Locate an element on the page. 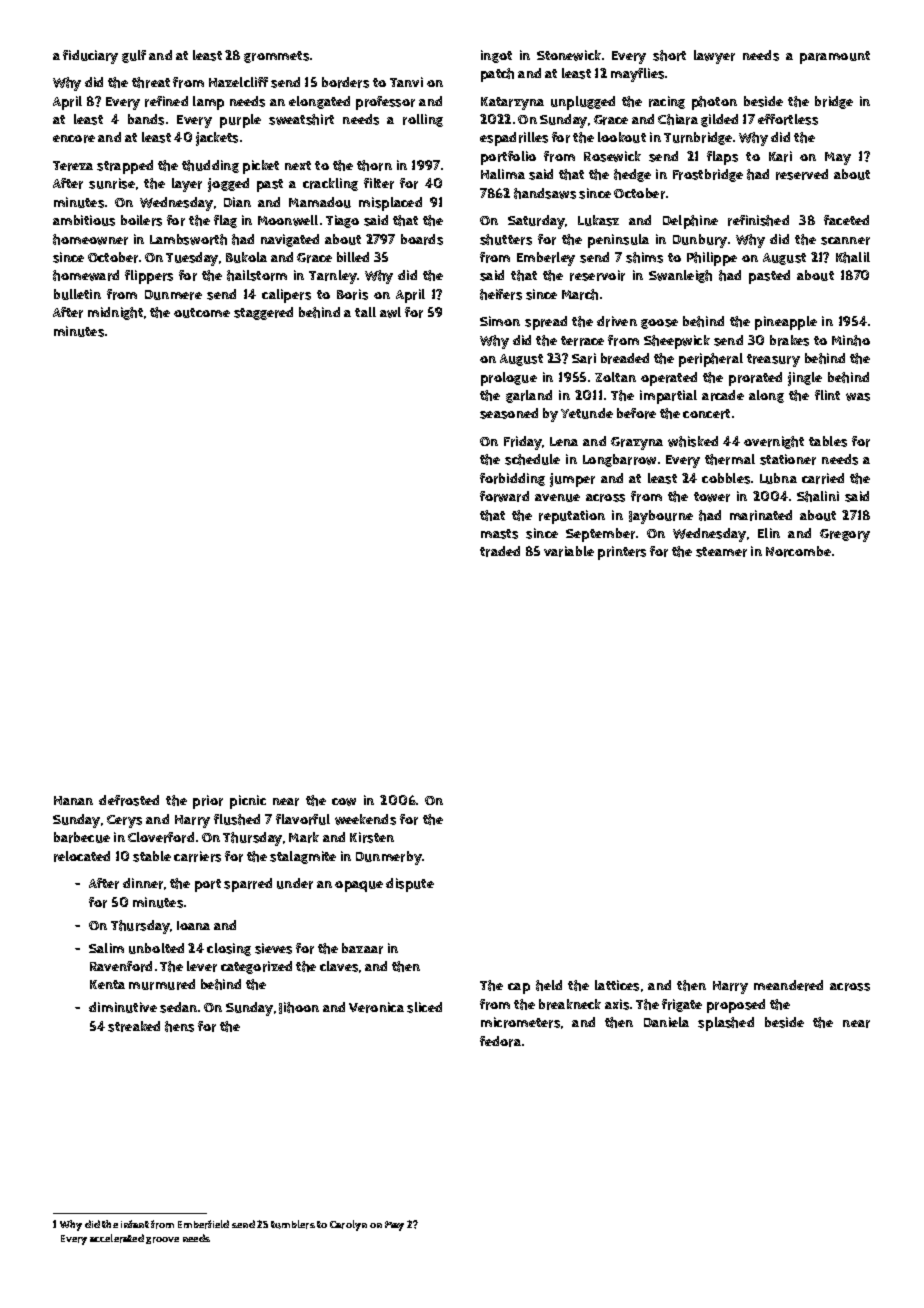 This document has height=1308, width=924. gulf is located at coordinates (134, 56).
